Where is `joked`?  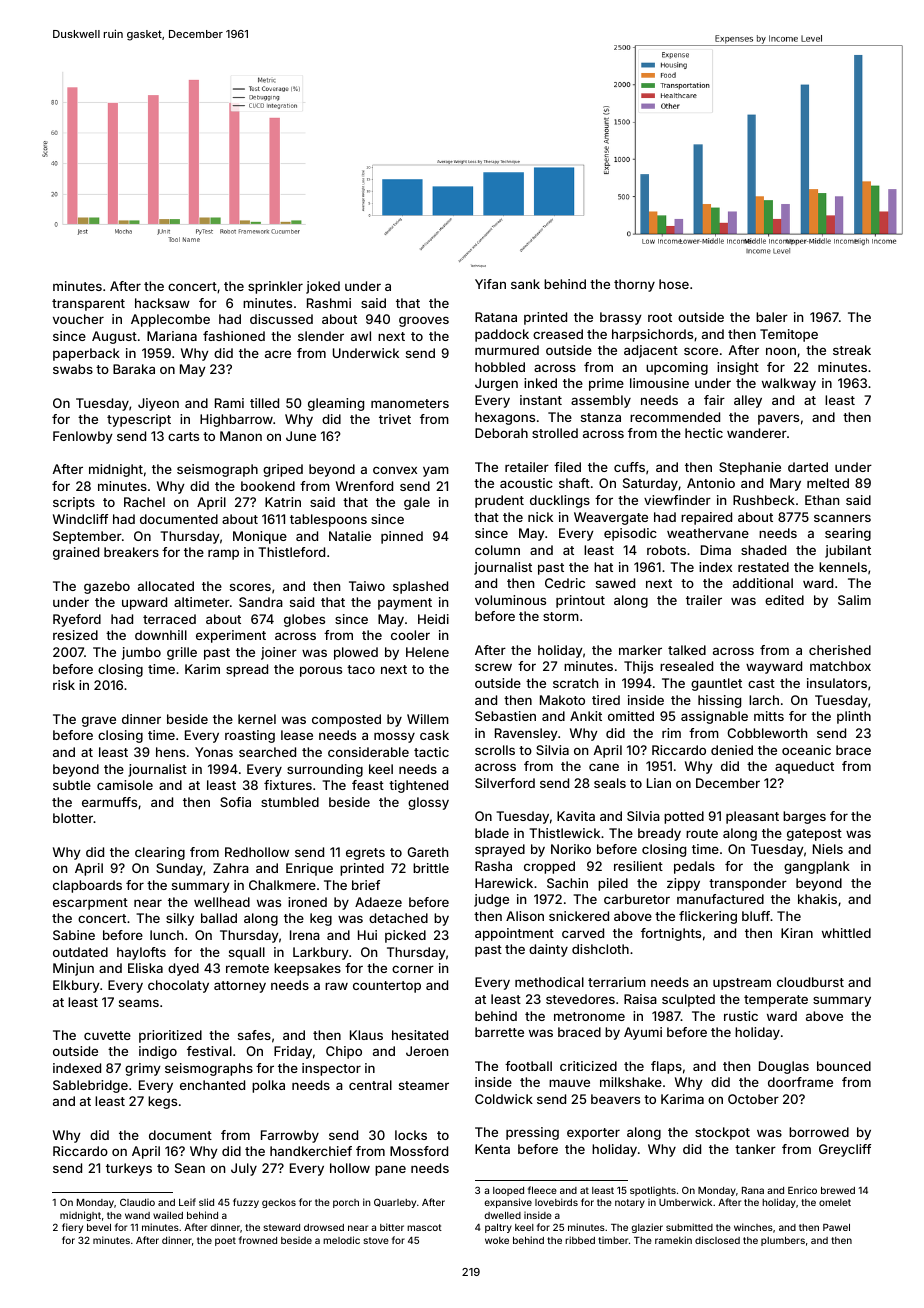 joked is located at coordinates (323, 287).
